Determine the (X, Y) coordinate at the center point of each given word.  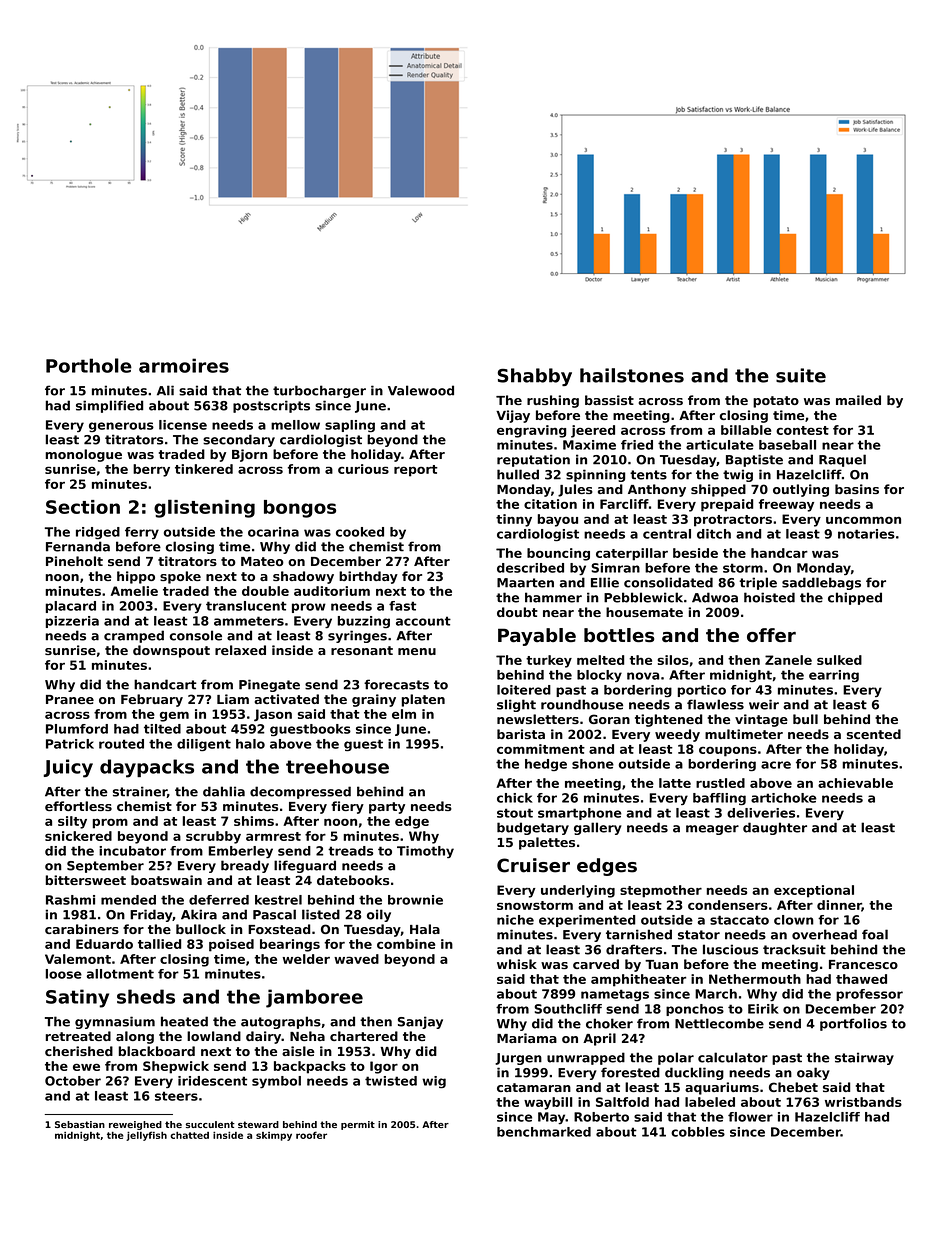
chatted (189, 1135)
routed (121, 744)
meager (712, 830)
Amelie (134, 591)
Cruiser (533, 865)
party (387, 808)
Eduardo (104, 944)
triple (758, 583)
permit (358, 1125)
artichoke (784, 798)
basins (857, 489)
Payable (537, 637)
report (416, 471)
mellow (295, 425)
